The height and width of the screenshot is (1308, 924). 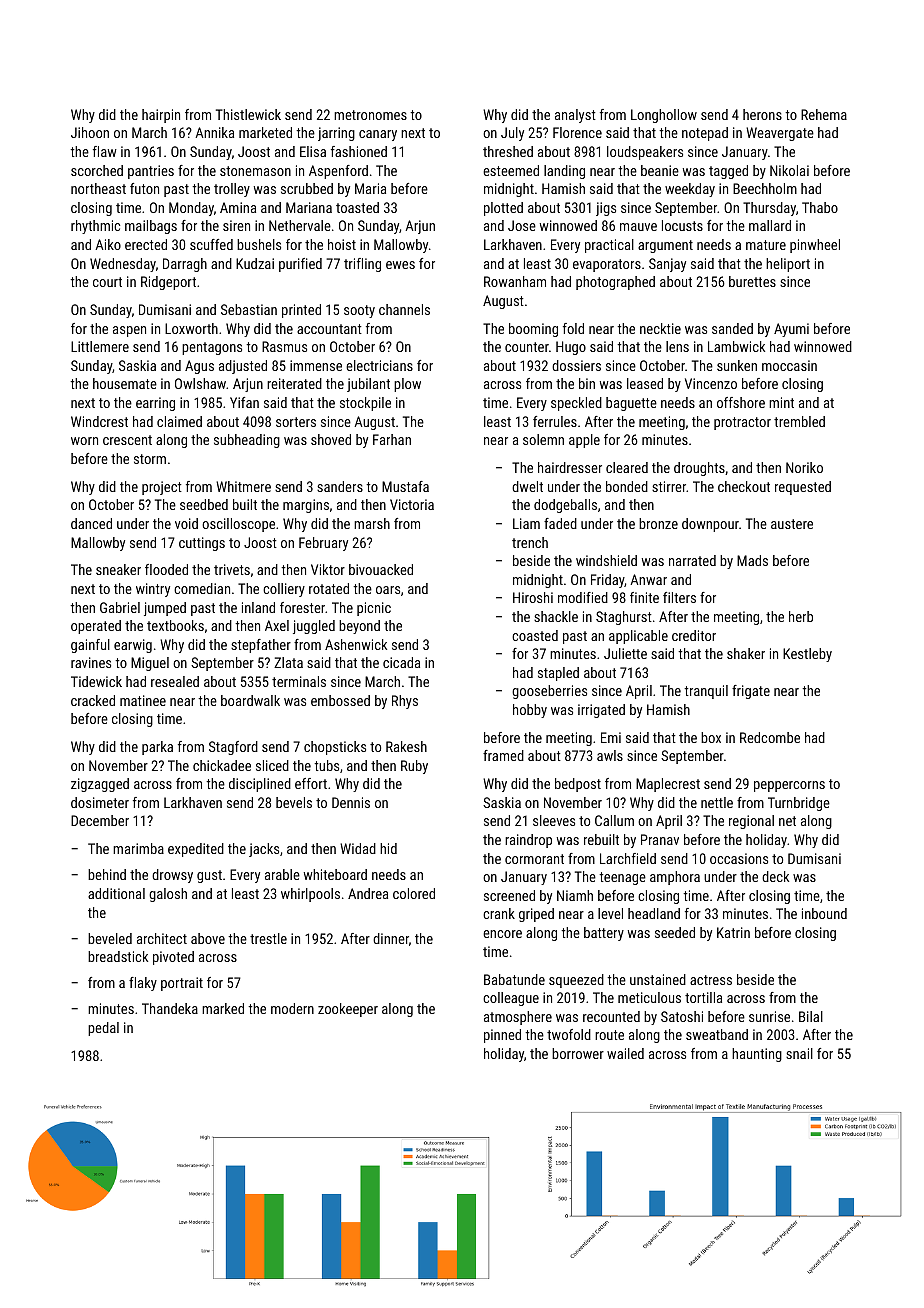 I want to click on void, so click(x=186, y=523).
